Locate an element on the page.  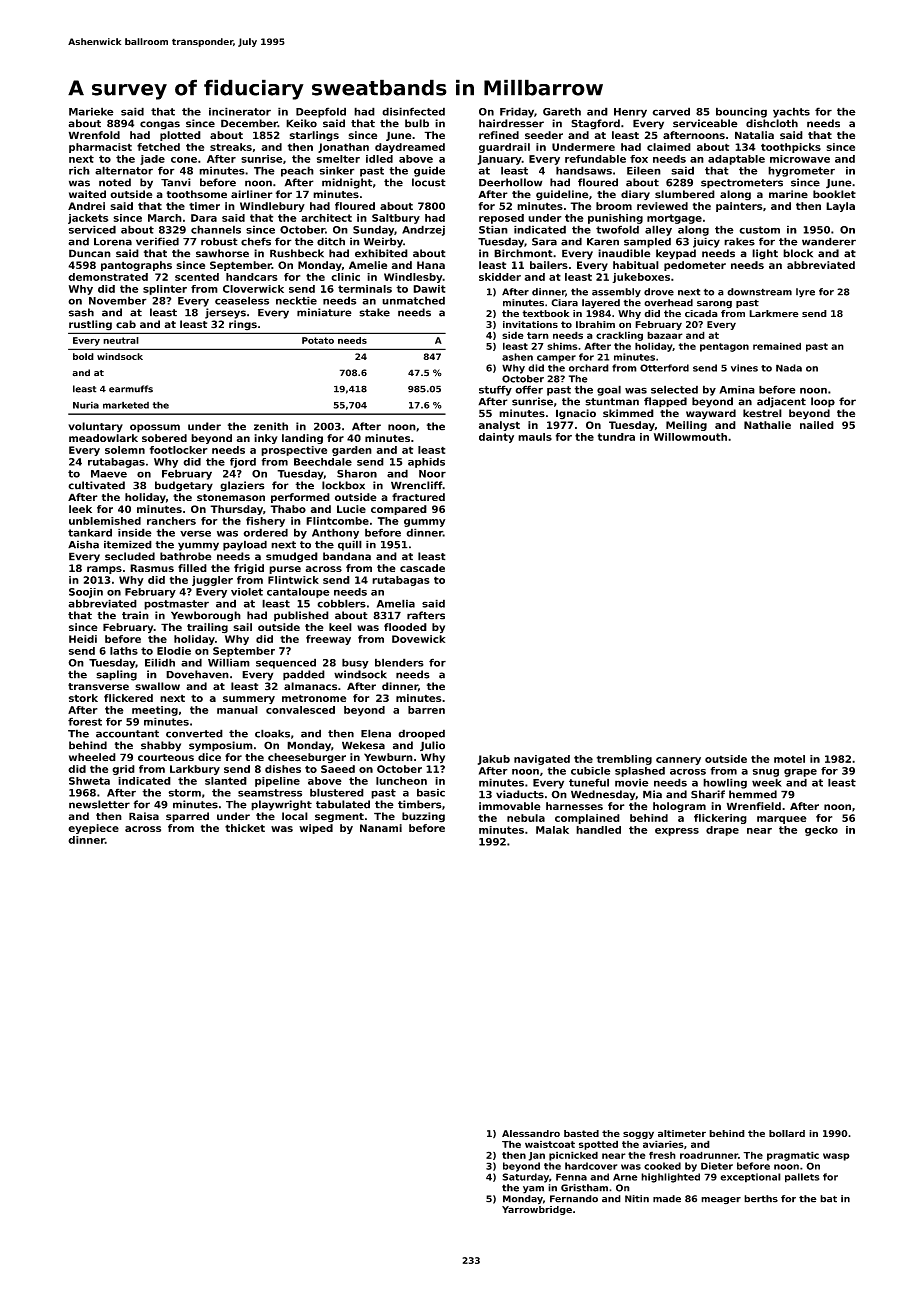
hygrometer is located at coordinates (801, 171).
